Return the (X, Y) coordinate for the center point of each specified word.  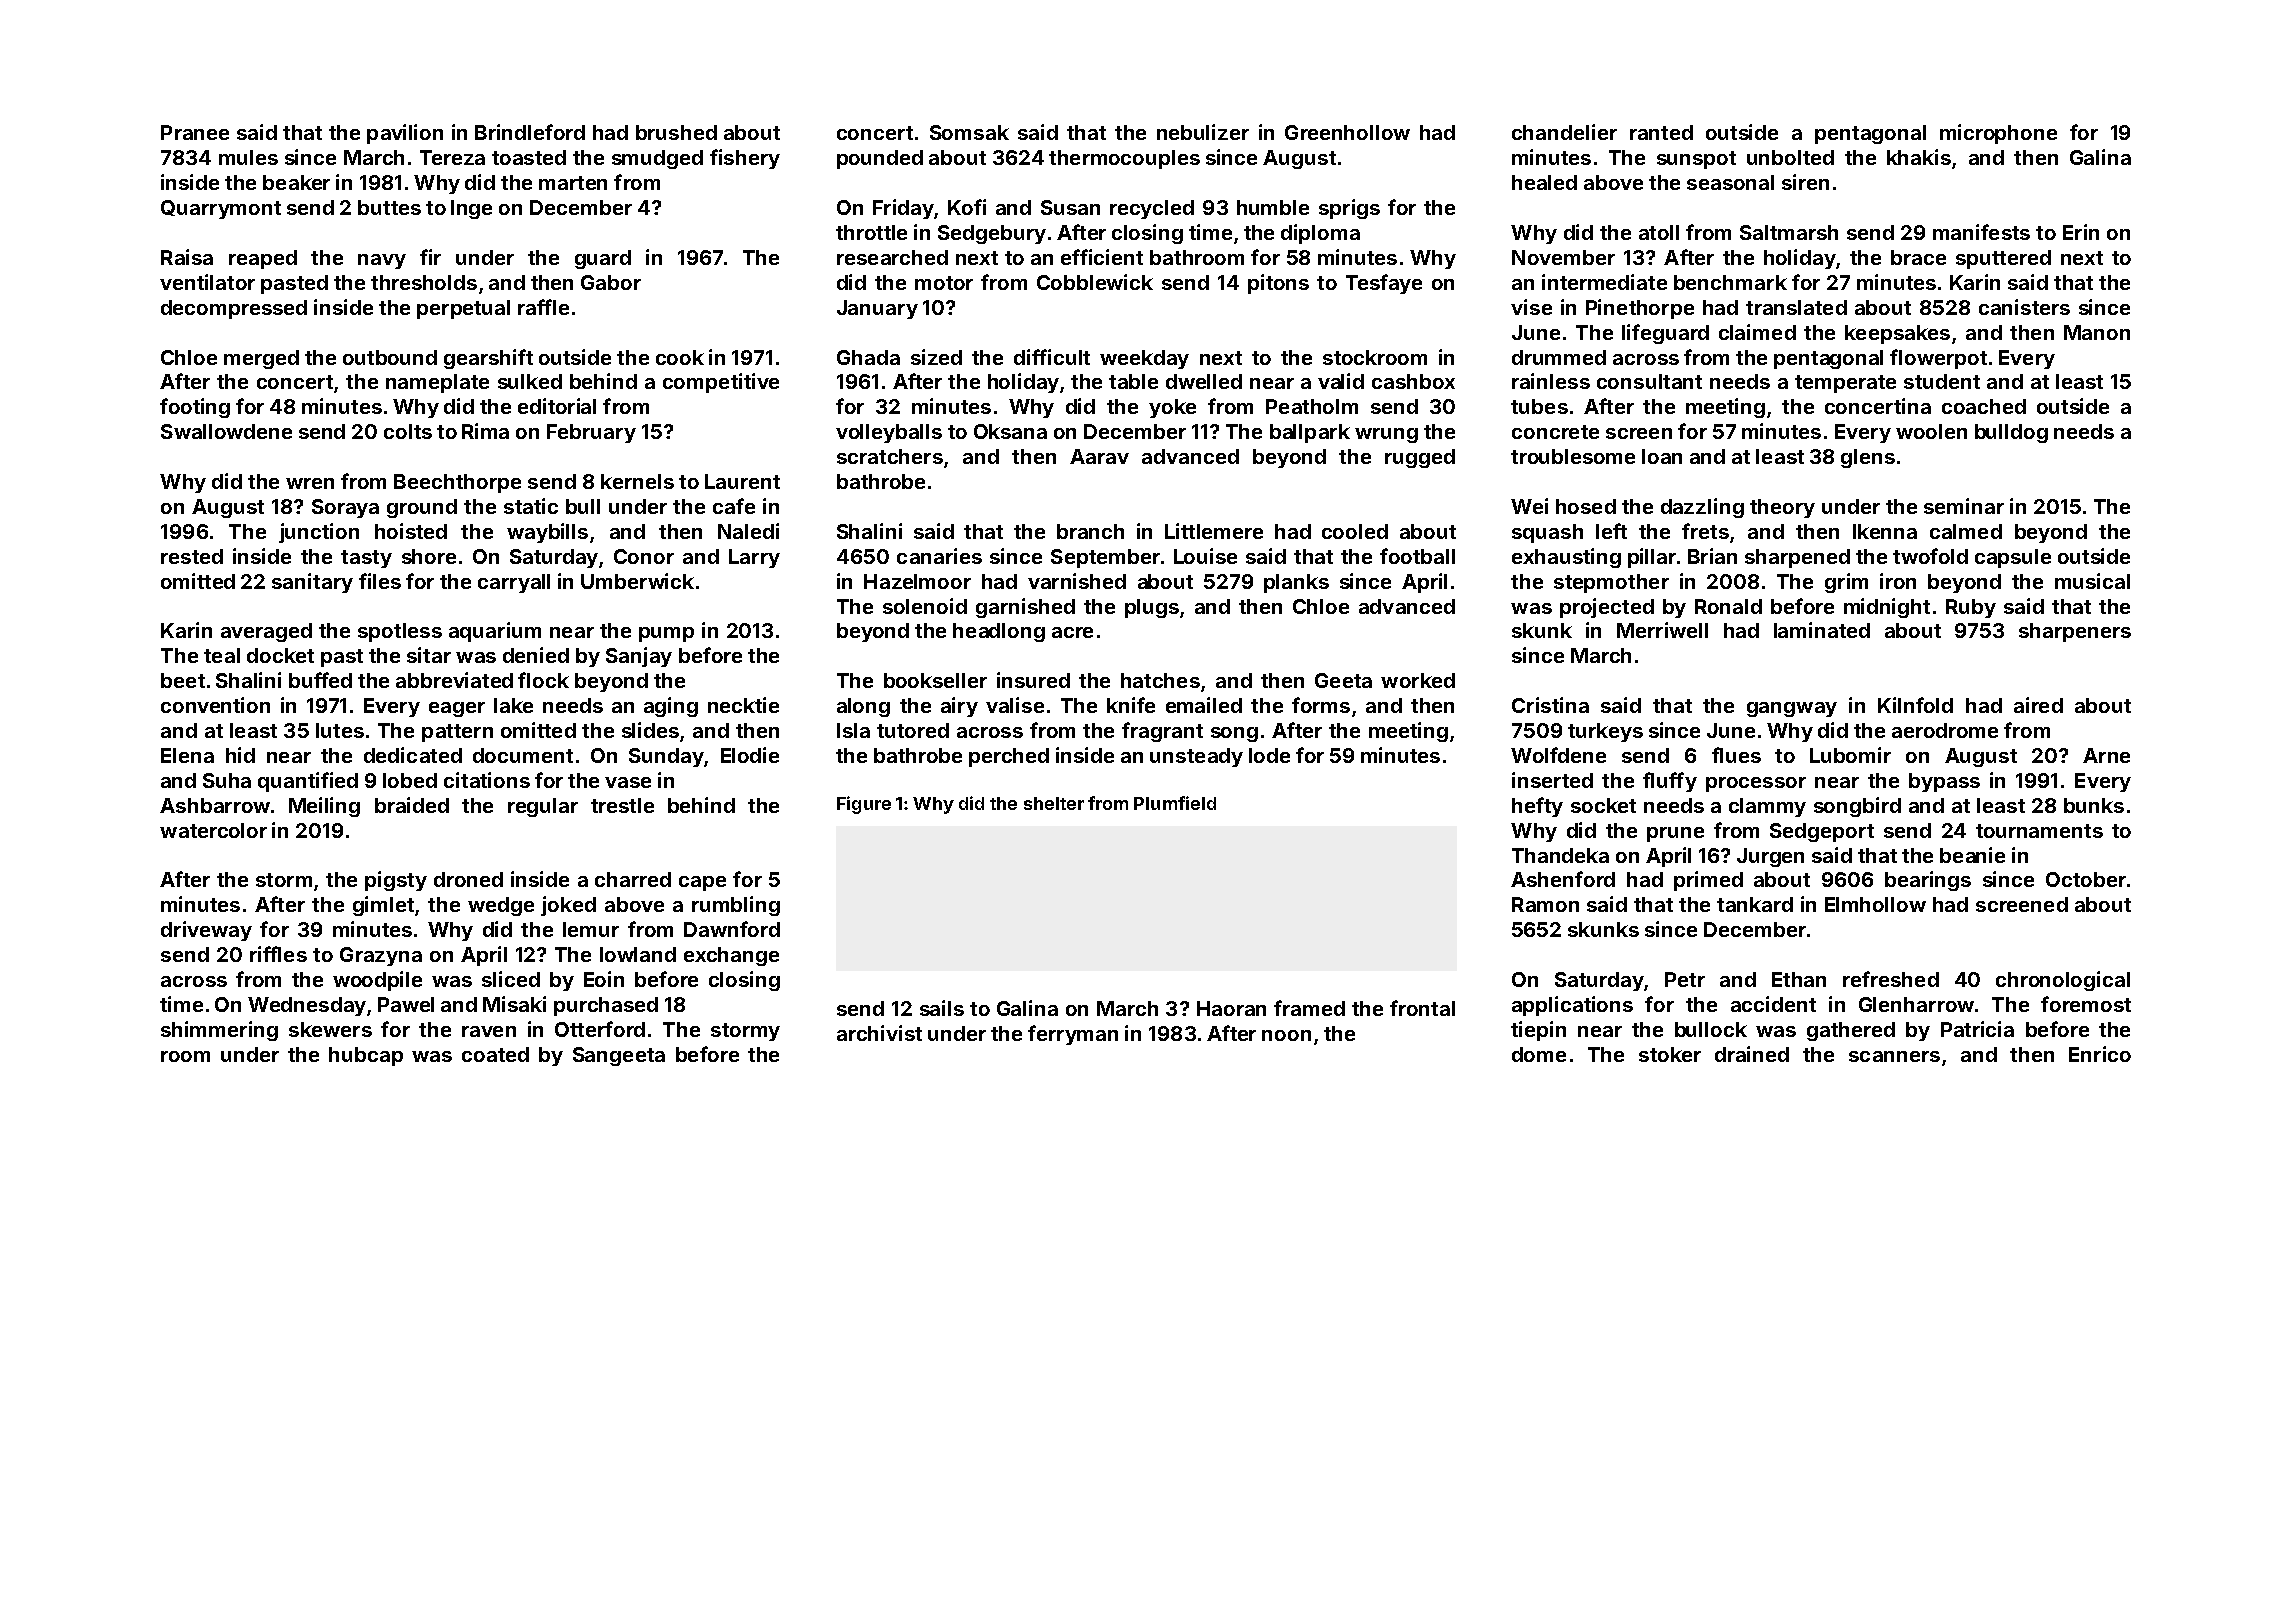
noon (1286, 1035)
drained (1752, 1054)
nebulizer (1203, 132)
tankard (1755, 904)
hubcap (366, 1056)
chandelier (1564, 132)
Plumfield (1175, 803)
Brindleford (530, 132)
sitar (429, 655)
